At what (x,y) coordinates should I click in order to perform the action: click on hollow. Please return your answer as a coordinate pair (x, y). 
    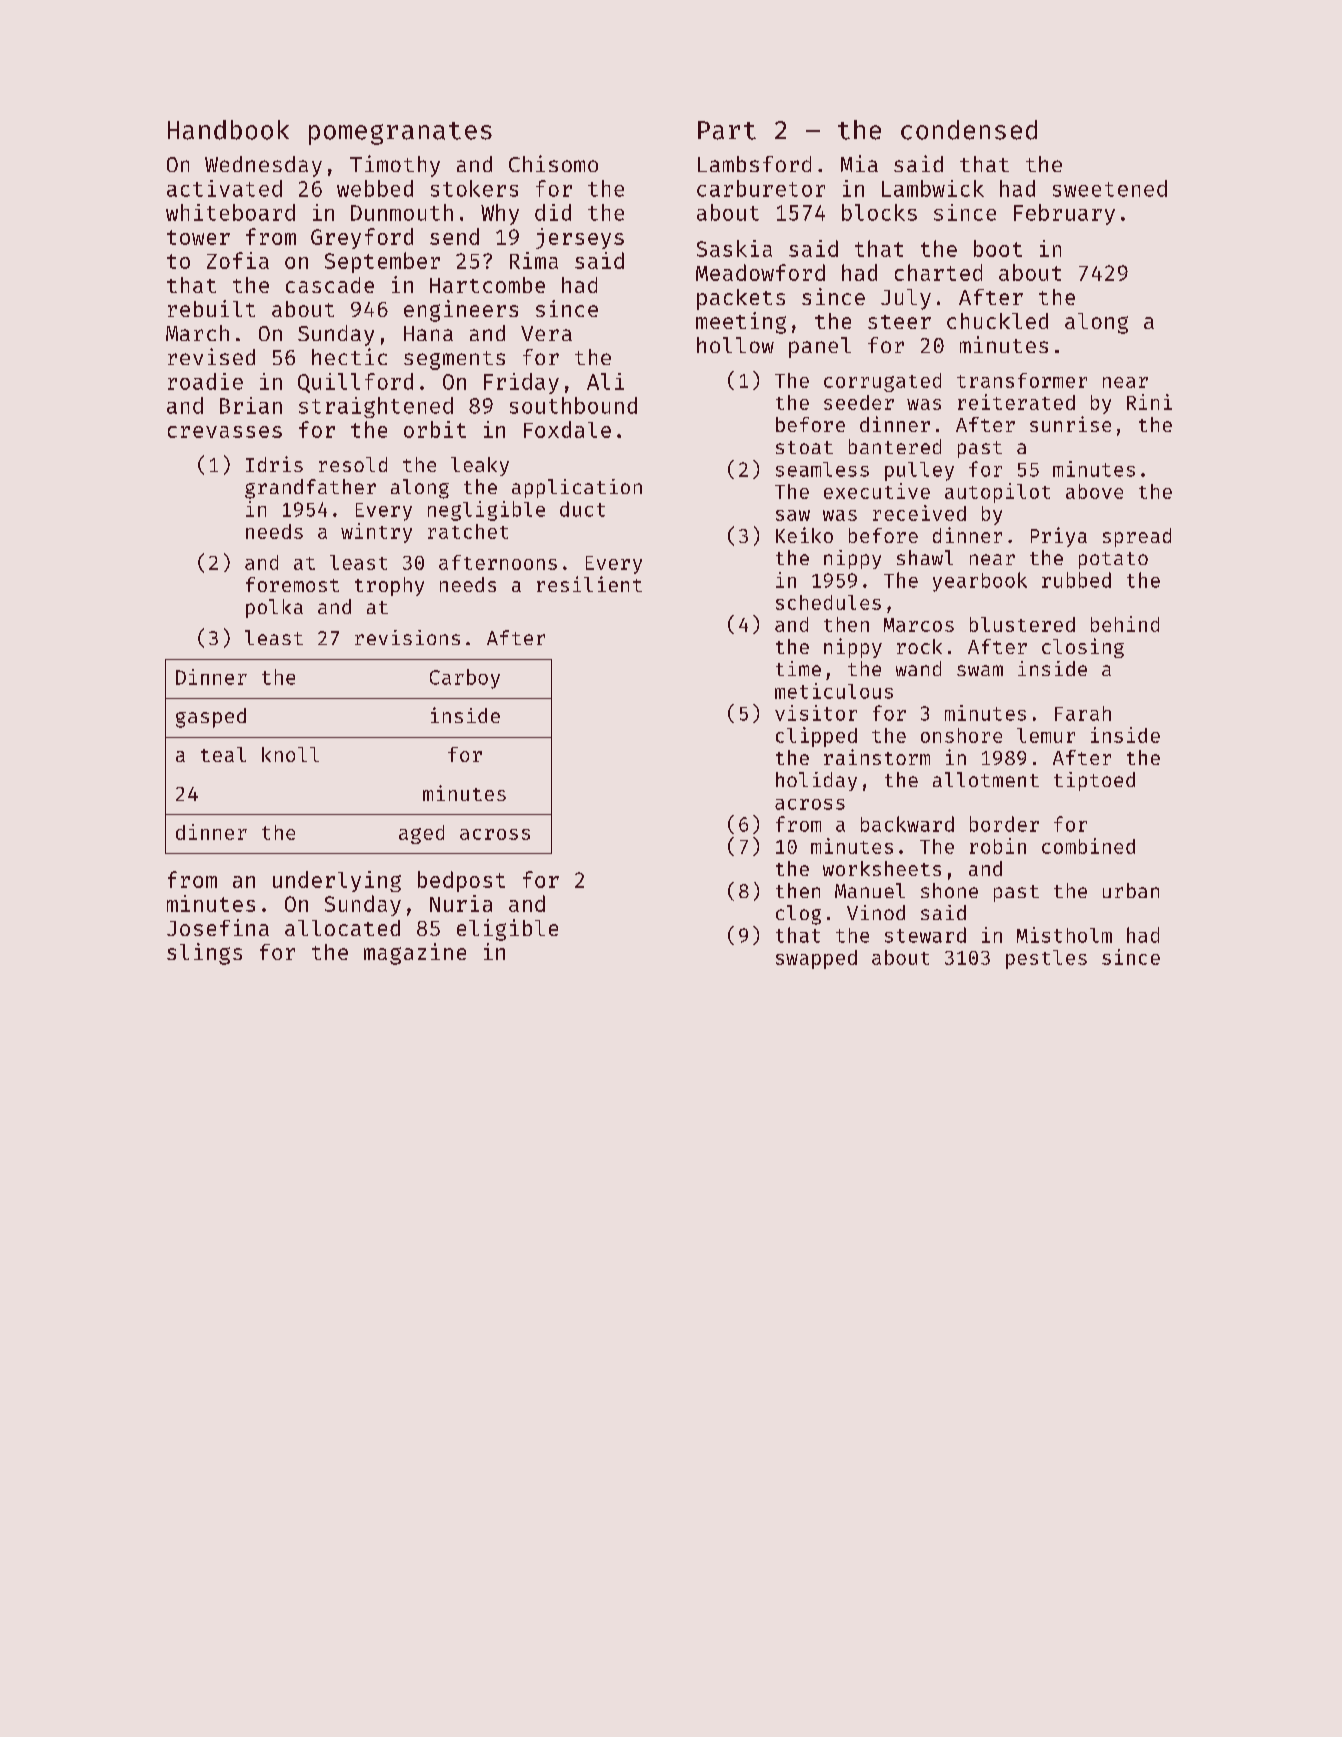
    Looking at the image, I should click on (735, 345).
